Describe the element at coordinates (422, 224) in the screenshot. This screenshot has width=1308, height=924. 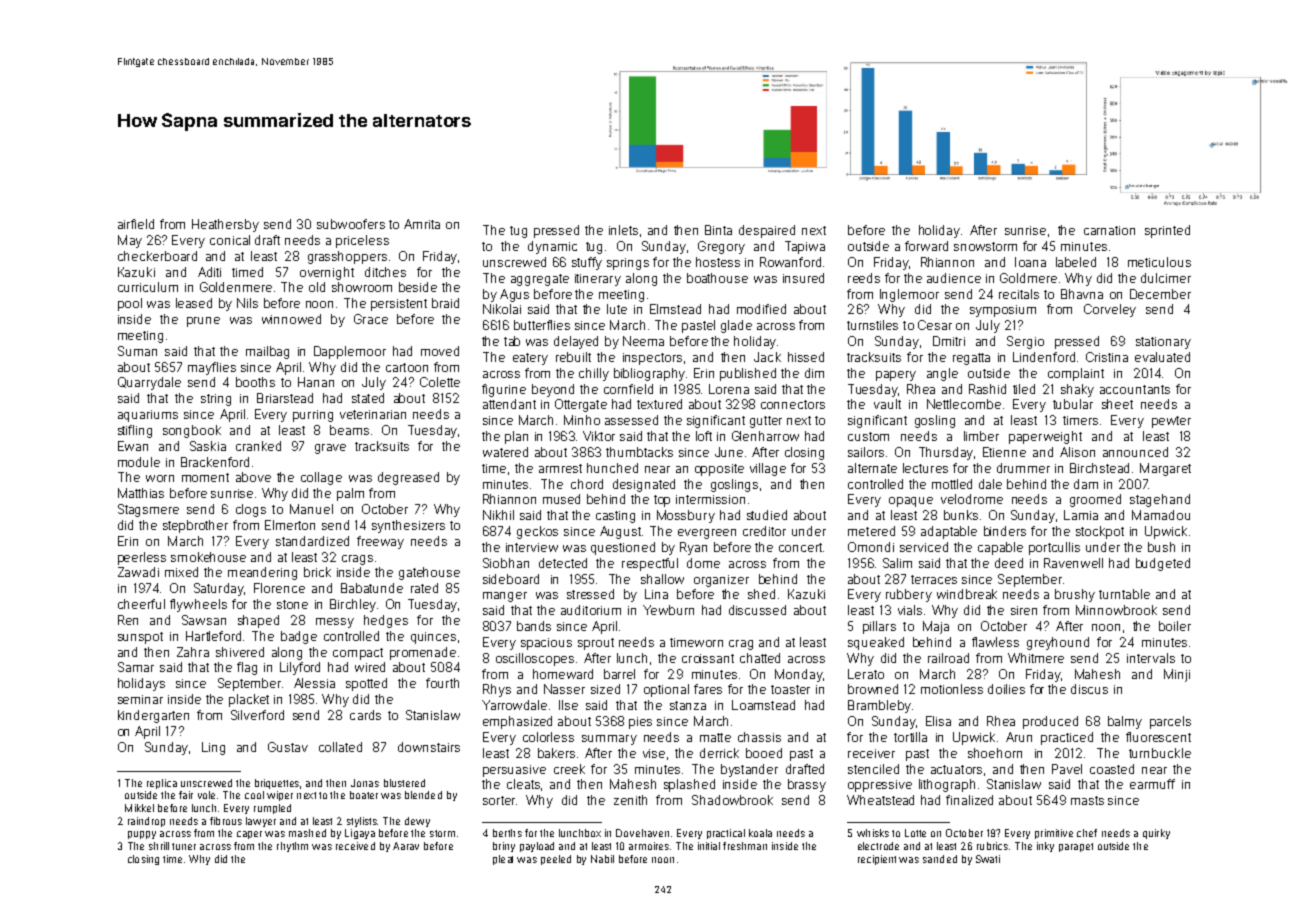
I see `Amrita` at that location.
